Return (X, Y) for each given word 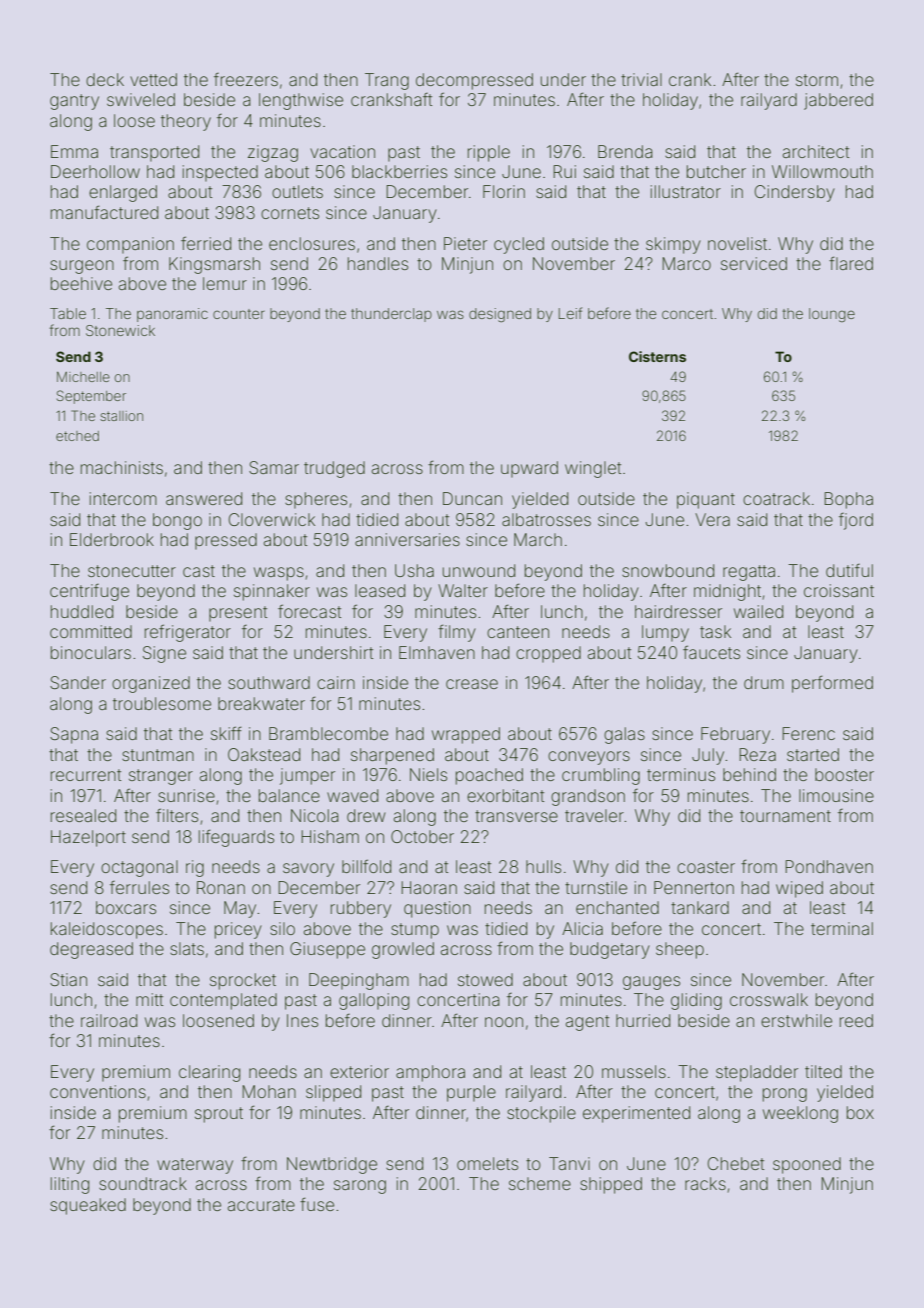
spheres (316, 500)
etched (77, 436)
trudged (334, 469)
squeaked (88, 1206)
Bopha (848, 500)
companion (130, 245)
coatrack (776, 498)
